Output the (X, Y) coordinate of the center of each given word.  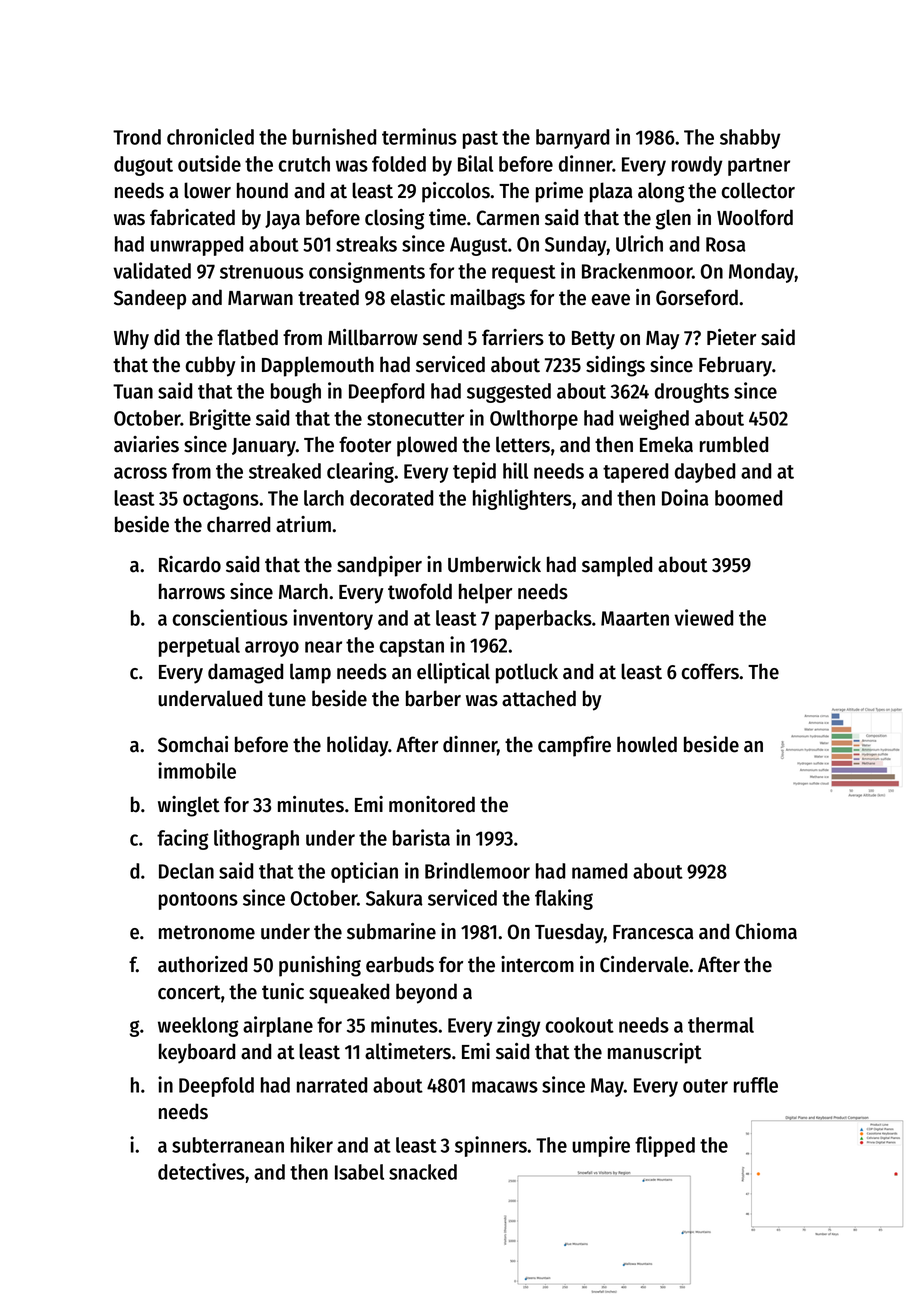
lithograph (256, 839)
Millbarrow (373, 337)
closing (395, 219)
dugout (143, 166)
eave (611, 300)
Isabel (359, 1172)
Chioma (766, 931)
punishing (320, 966)
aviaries (146, 444)
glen (673, 219)
